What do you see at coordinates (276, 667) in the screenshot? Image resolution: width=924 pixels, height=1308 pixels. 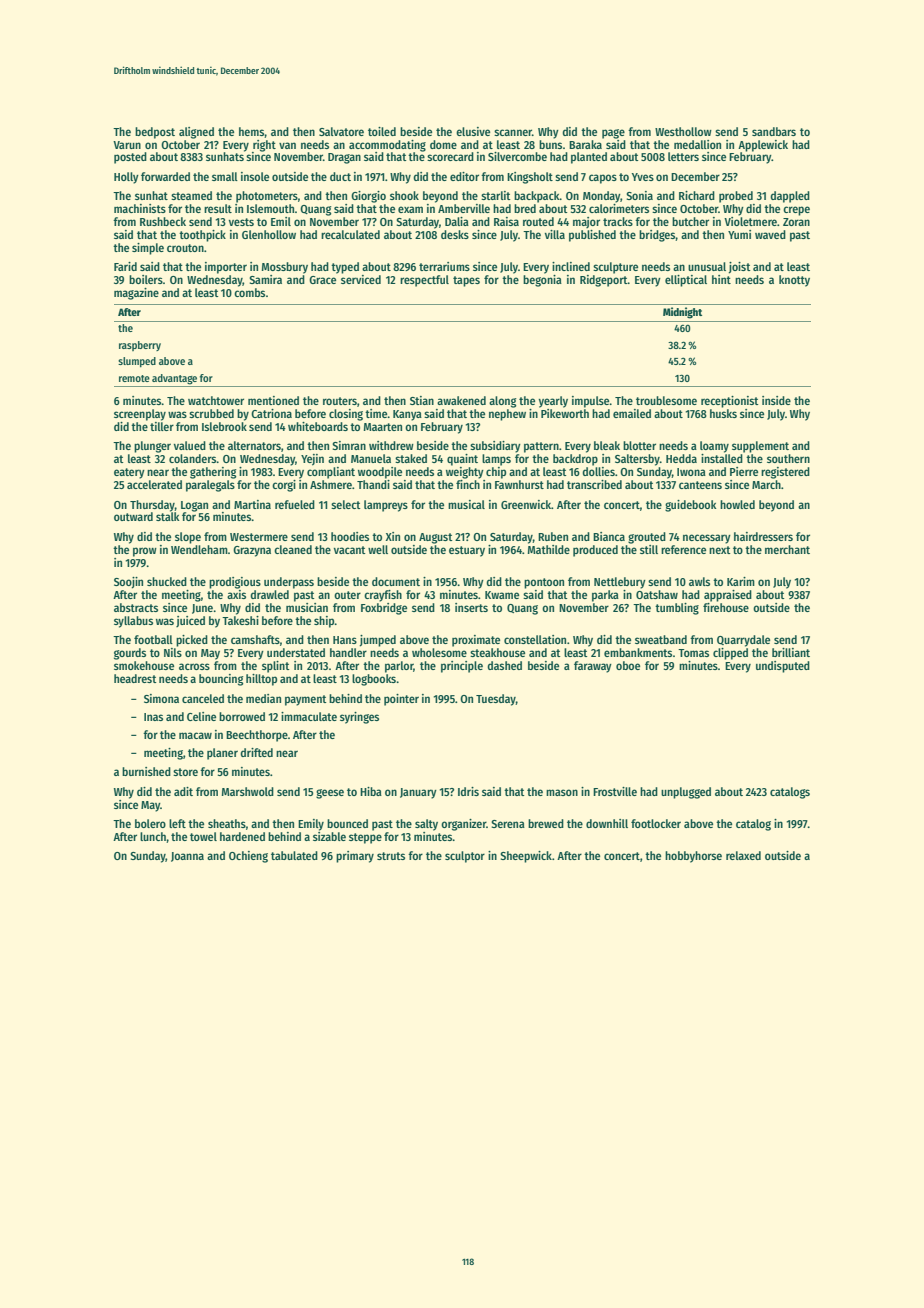 I see `splint` at bounding box center [276, 667].
